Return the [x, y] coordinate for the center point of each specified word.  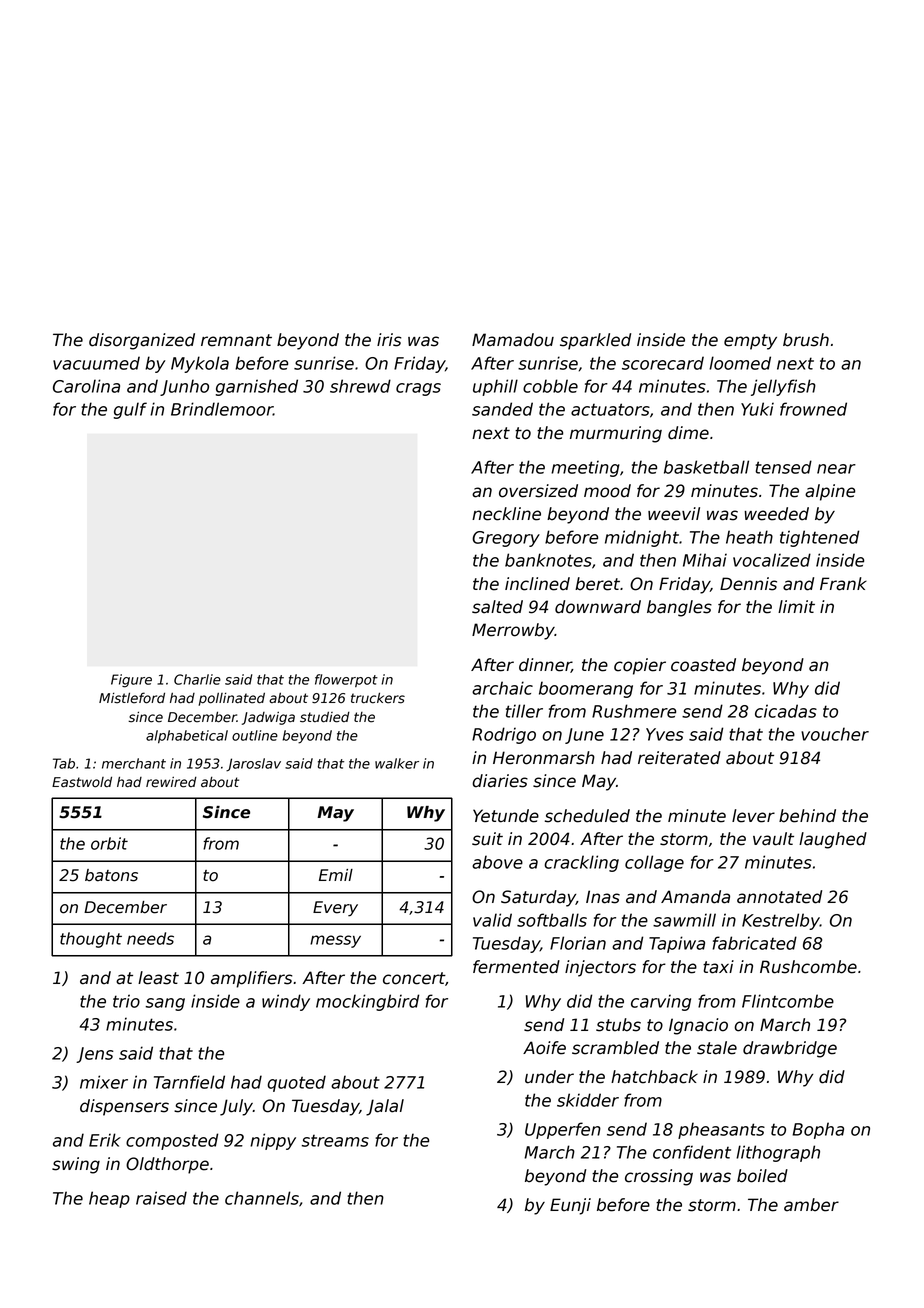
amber [811, 1205]
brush [806, 340]
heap [109, 1199]
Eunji [570, 1206]
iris [389, 340]
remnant [236, 340]
